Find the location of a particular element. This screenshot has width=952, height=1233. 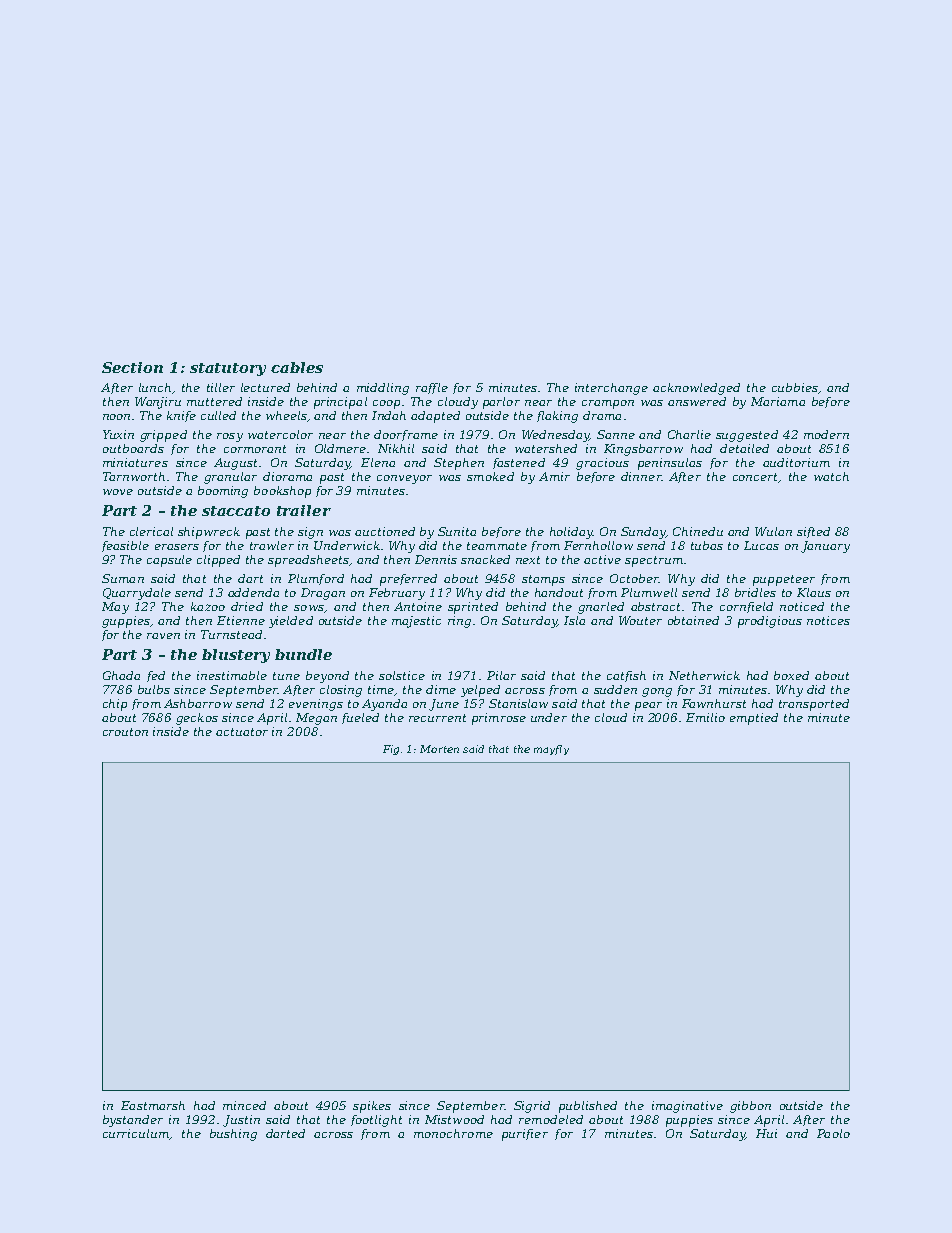

snacked is located at coordinates (485, 559).
